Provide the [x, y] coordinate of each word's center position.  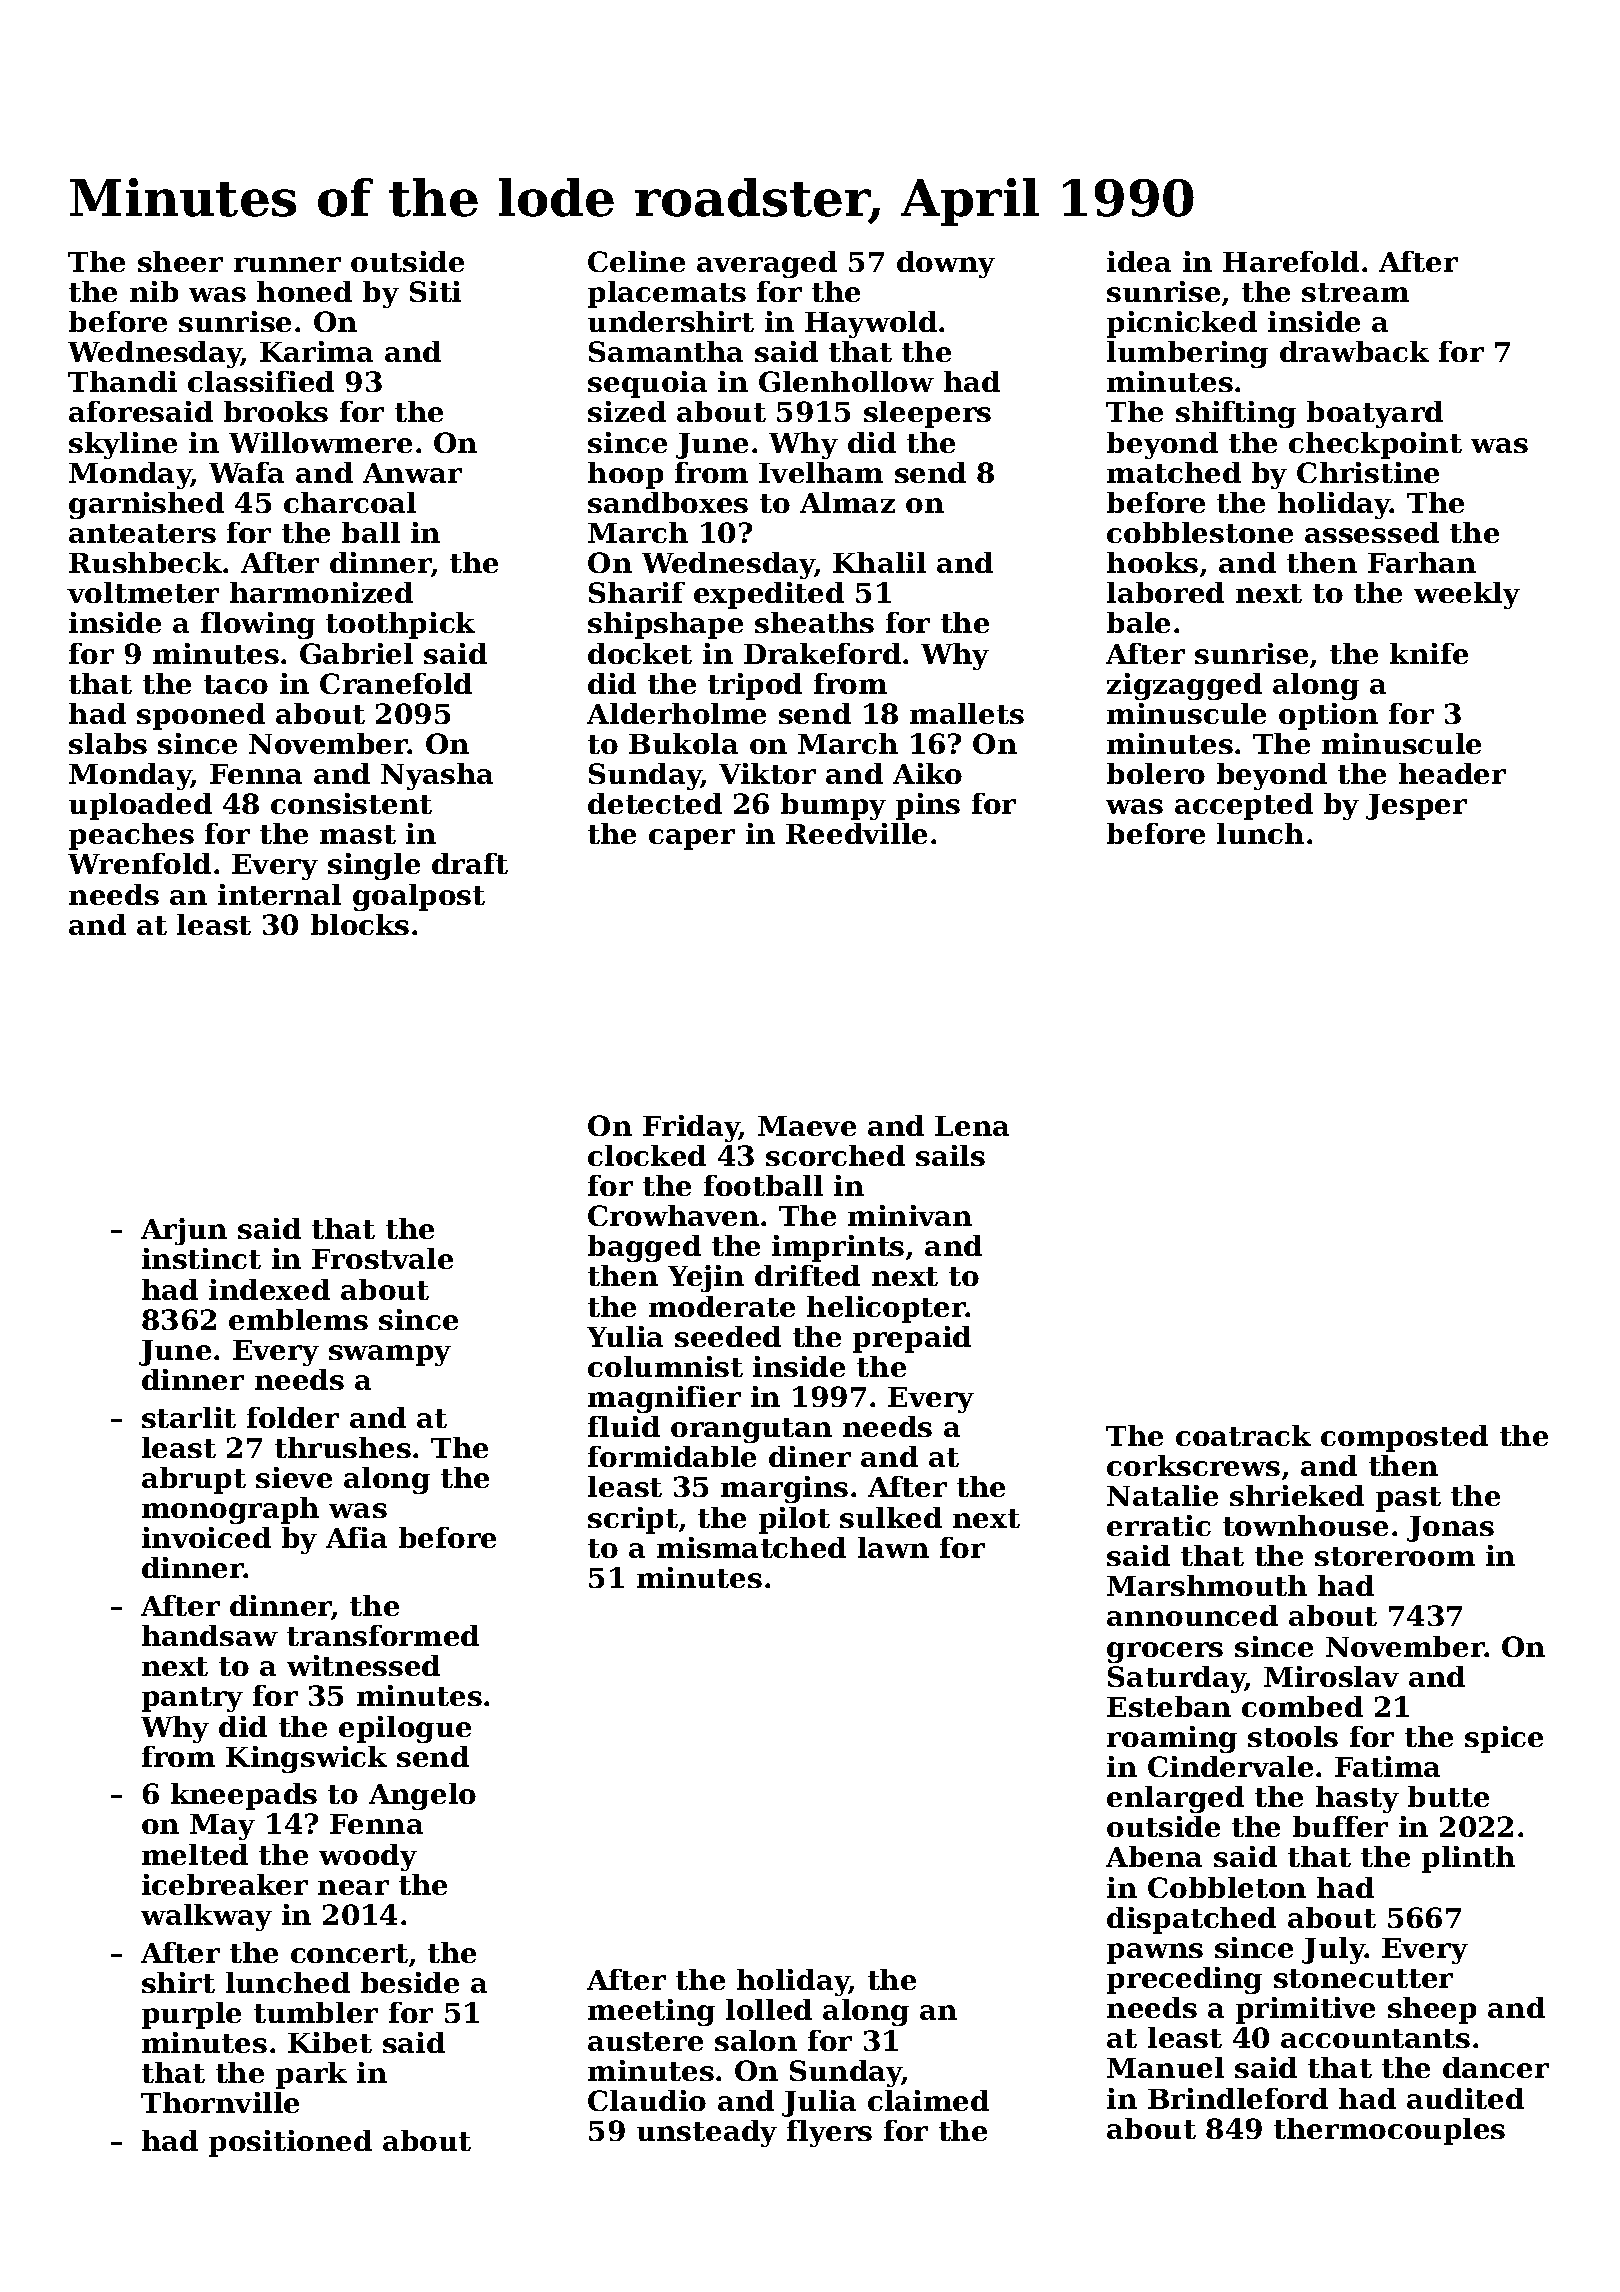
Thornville [220, 2102]
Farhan [1422, 562]
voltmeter [143, 592]
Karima [316, 351]
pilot [794, 1520]
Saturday [1177, 1679]
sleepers [927, 414]
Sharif [637, 592]
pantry [192, 1699]
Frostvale [382, 1258]
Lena [972, 1126]
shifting [1236, 414]
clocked [647, 1155]
